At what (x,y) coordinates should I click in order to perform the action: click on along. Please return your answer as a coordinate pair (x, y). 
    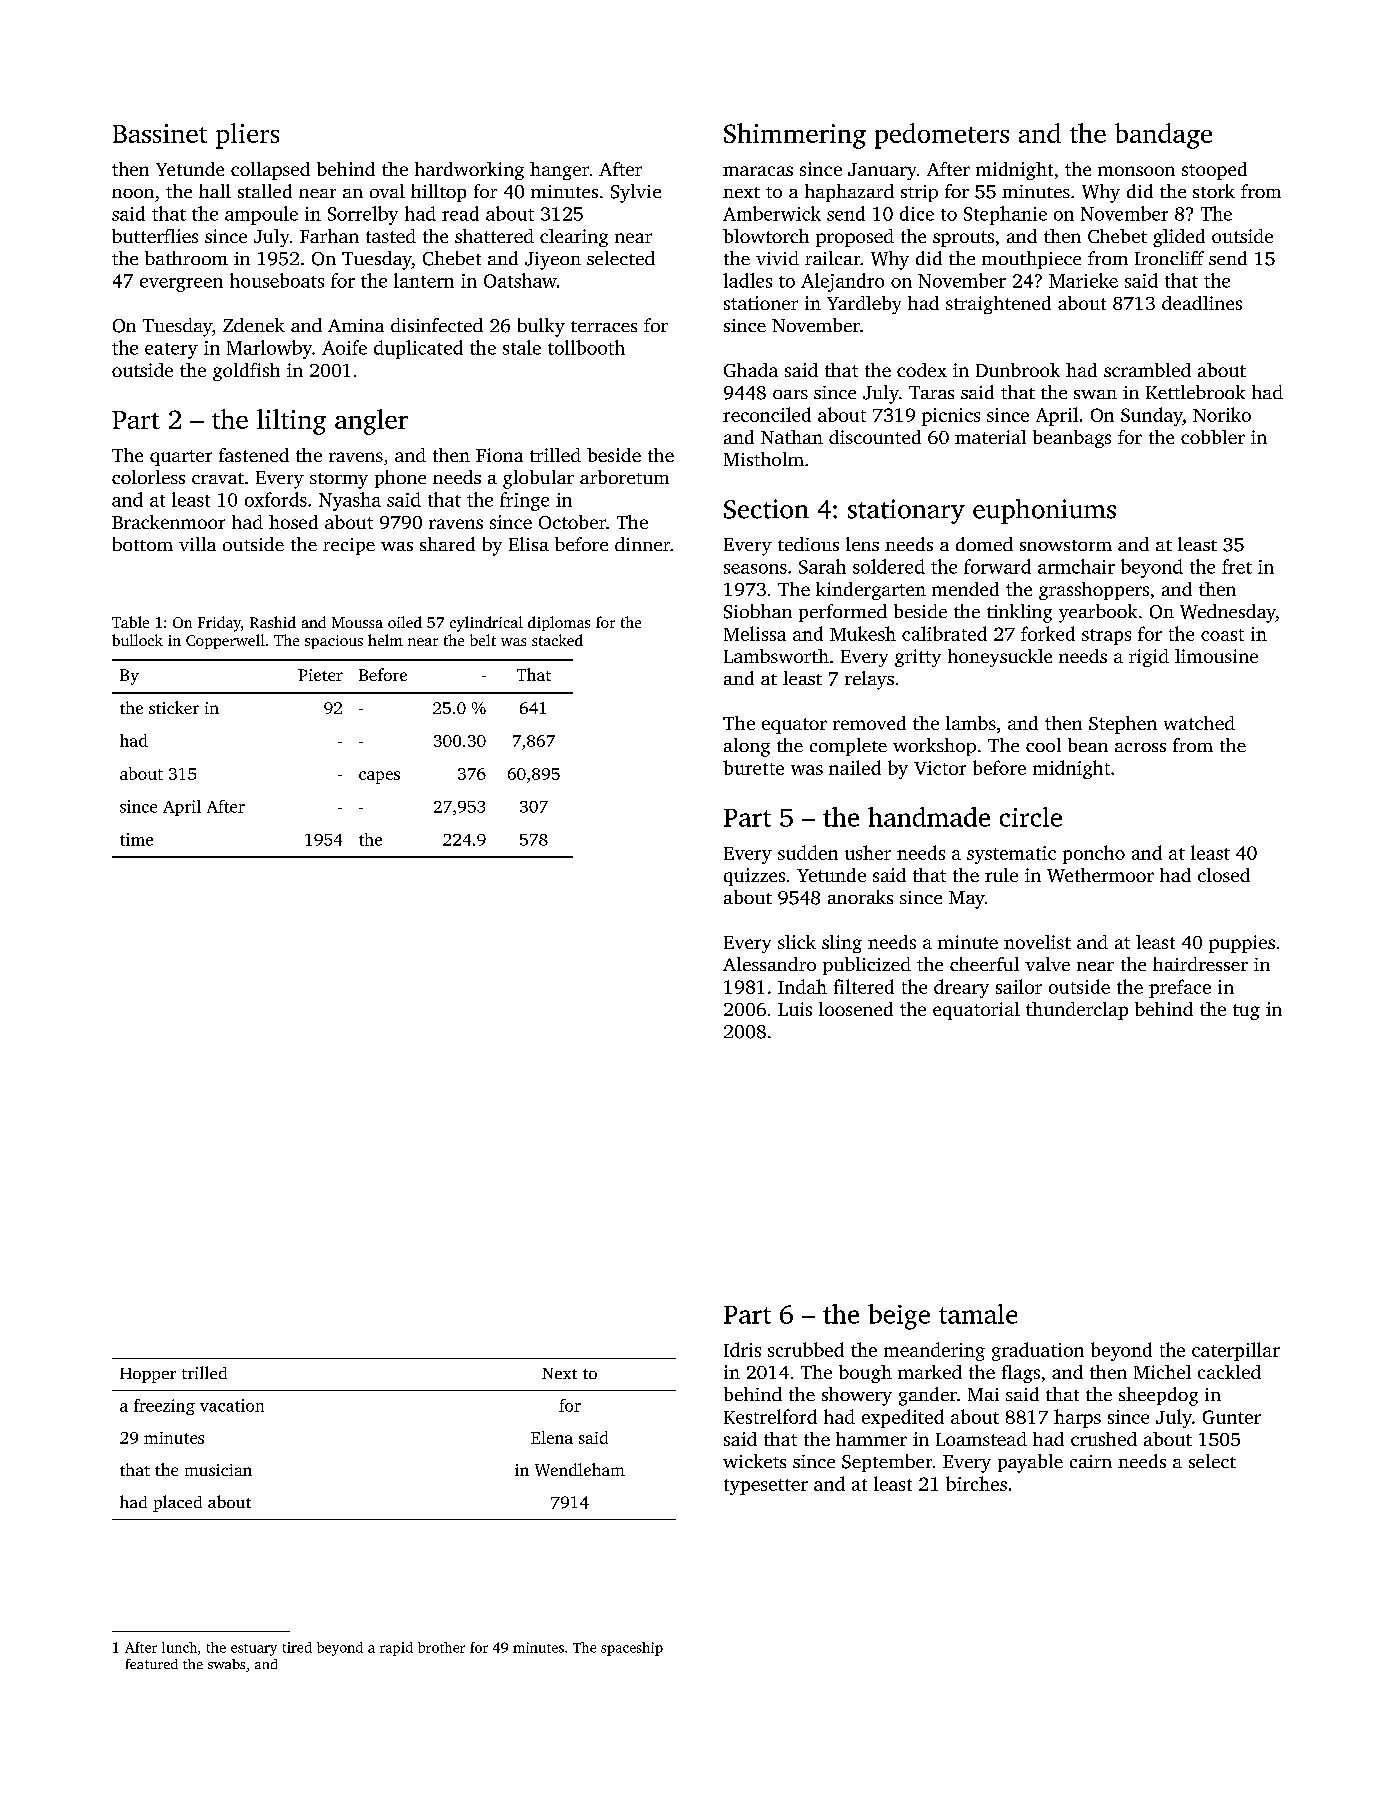
    Looking at the image, I should click on (747, 747).
